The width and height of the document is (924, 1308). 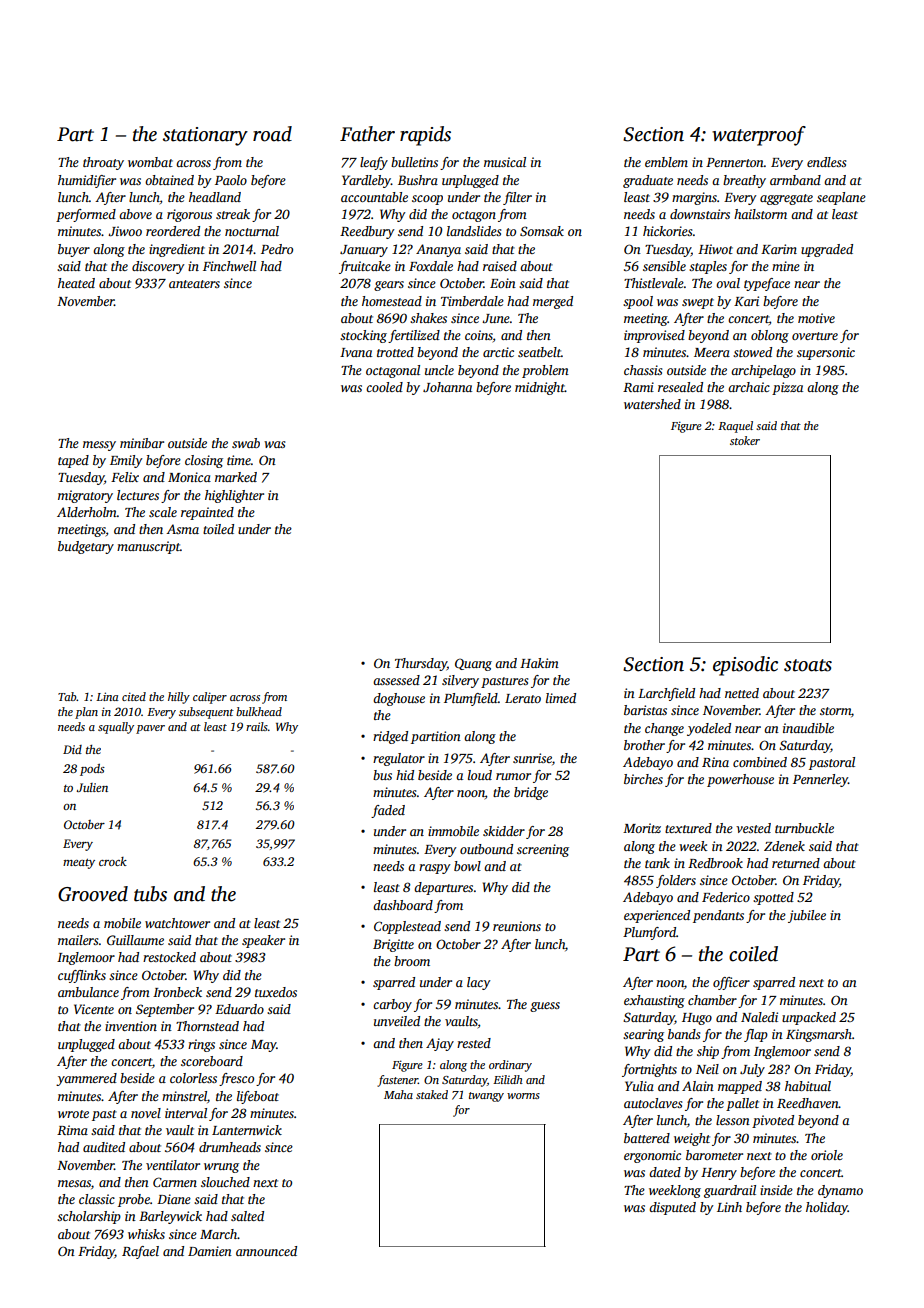 What do you see at coordinates (363, 336) in the document?
I see `stocking` at bounding box center [363, 336].
